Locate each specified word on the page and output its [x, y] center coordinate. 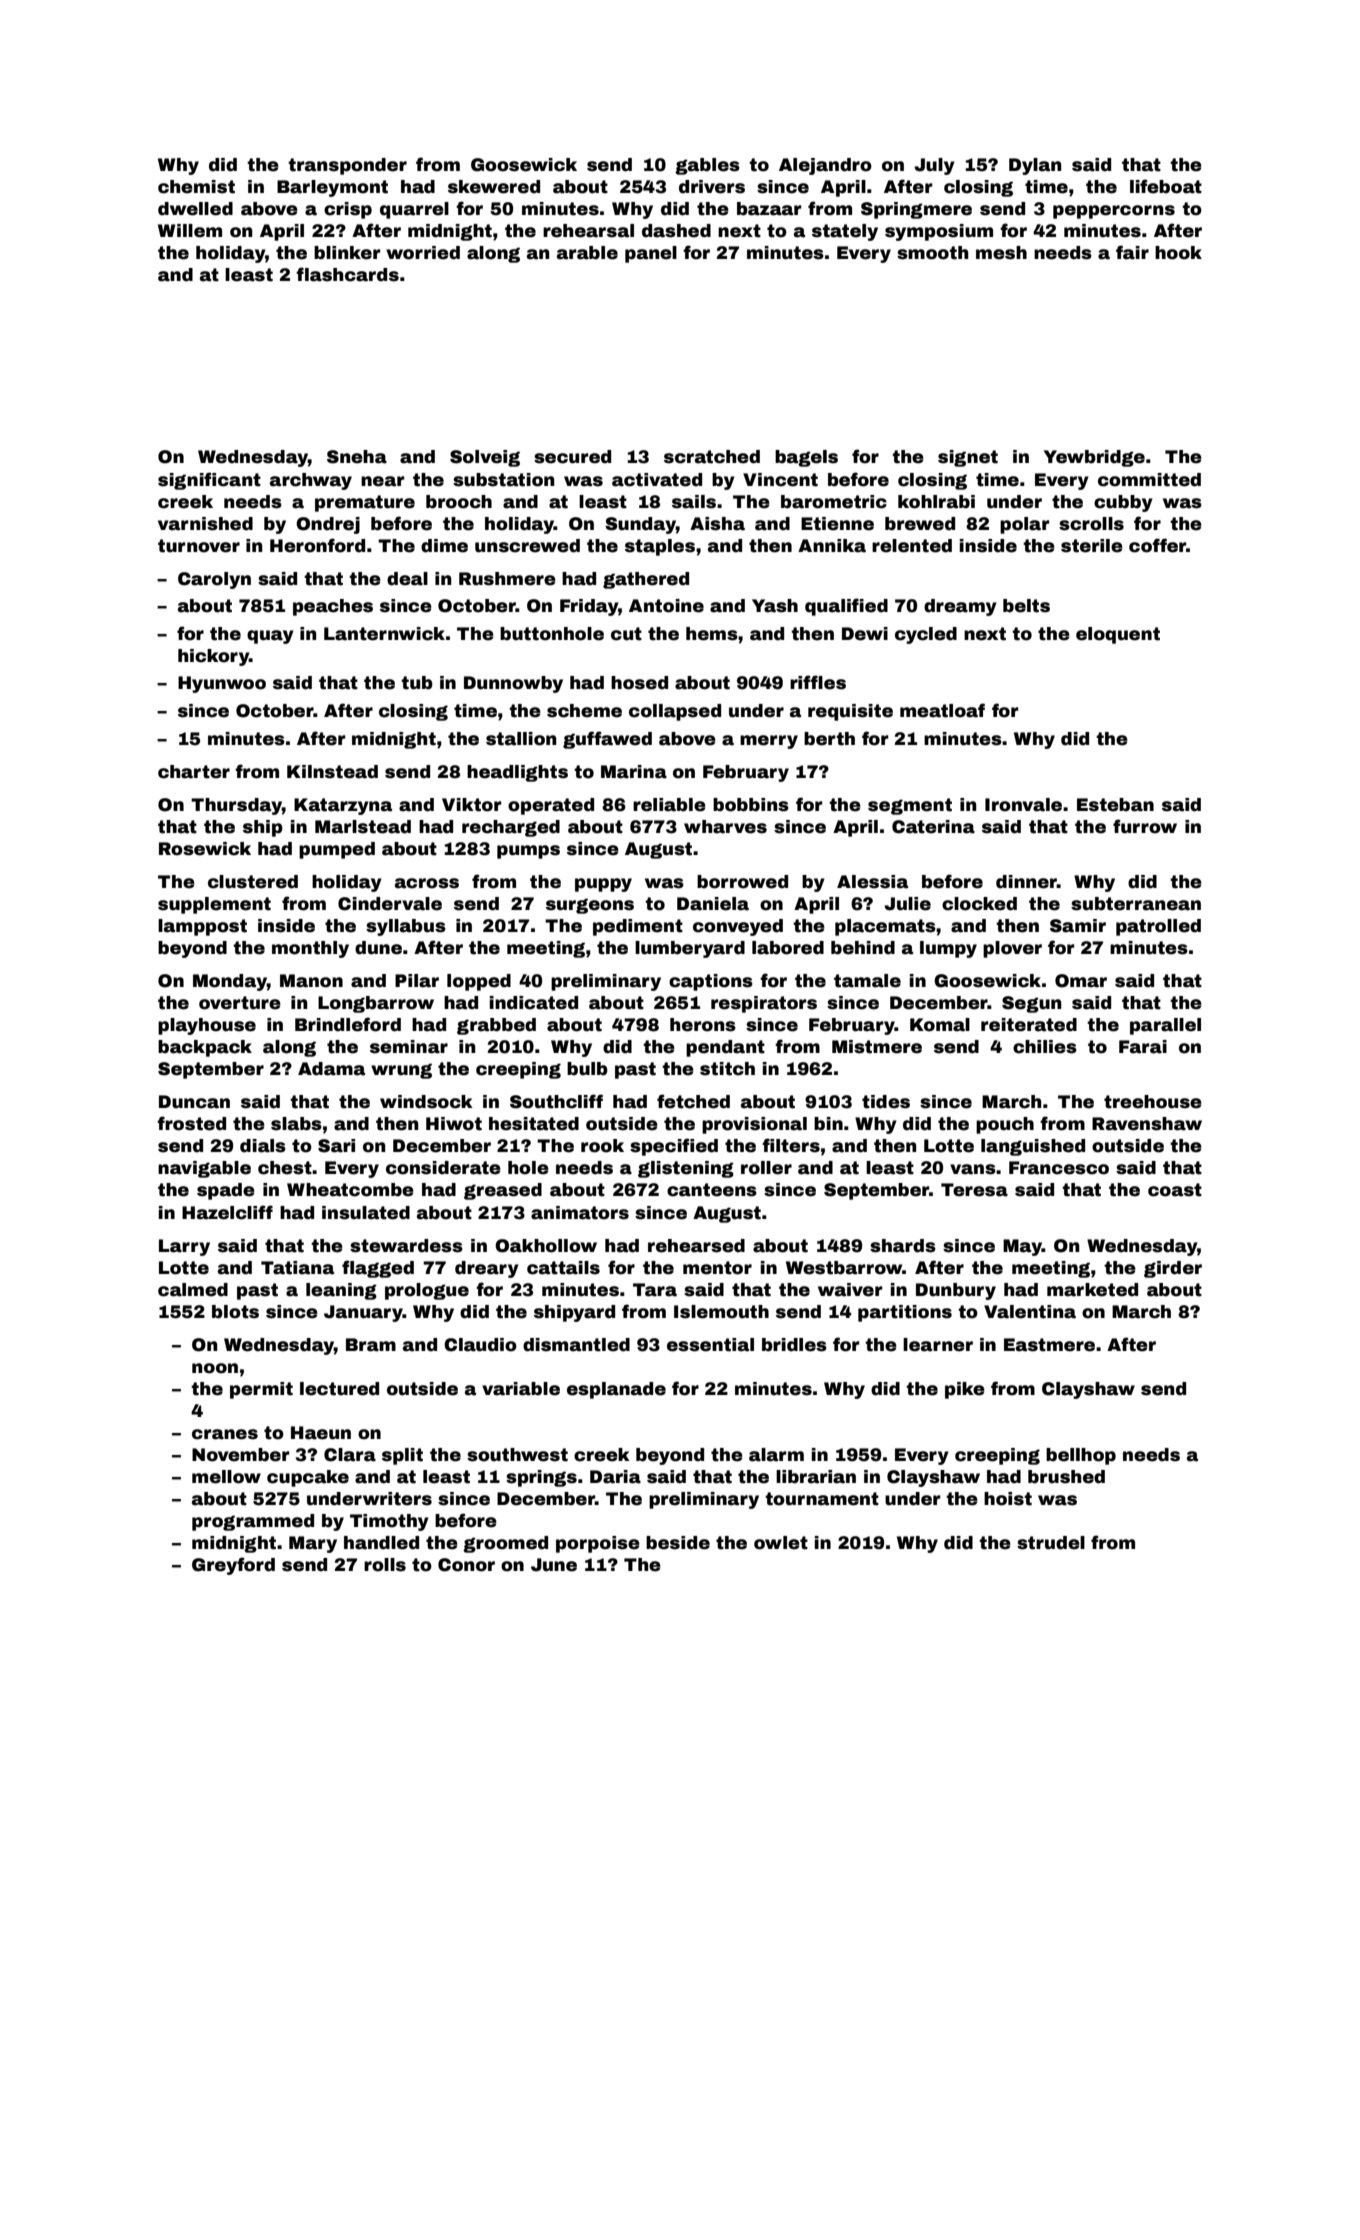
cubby [1123, 503]
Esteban [1115, 805]
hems [712, 634]
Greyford [233, 1566]
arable [587, 253]
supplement [214, 905]
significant [209, 481]
